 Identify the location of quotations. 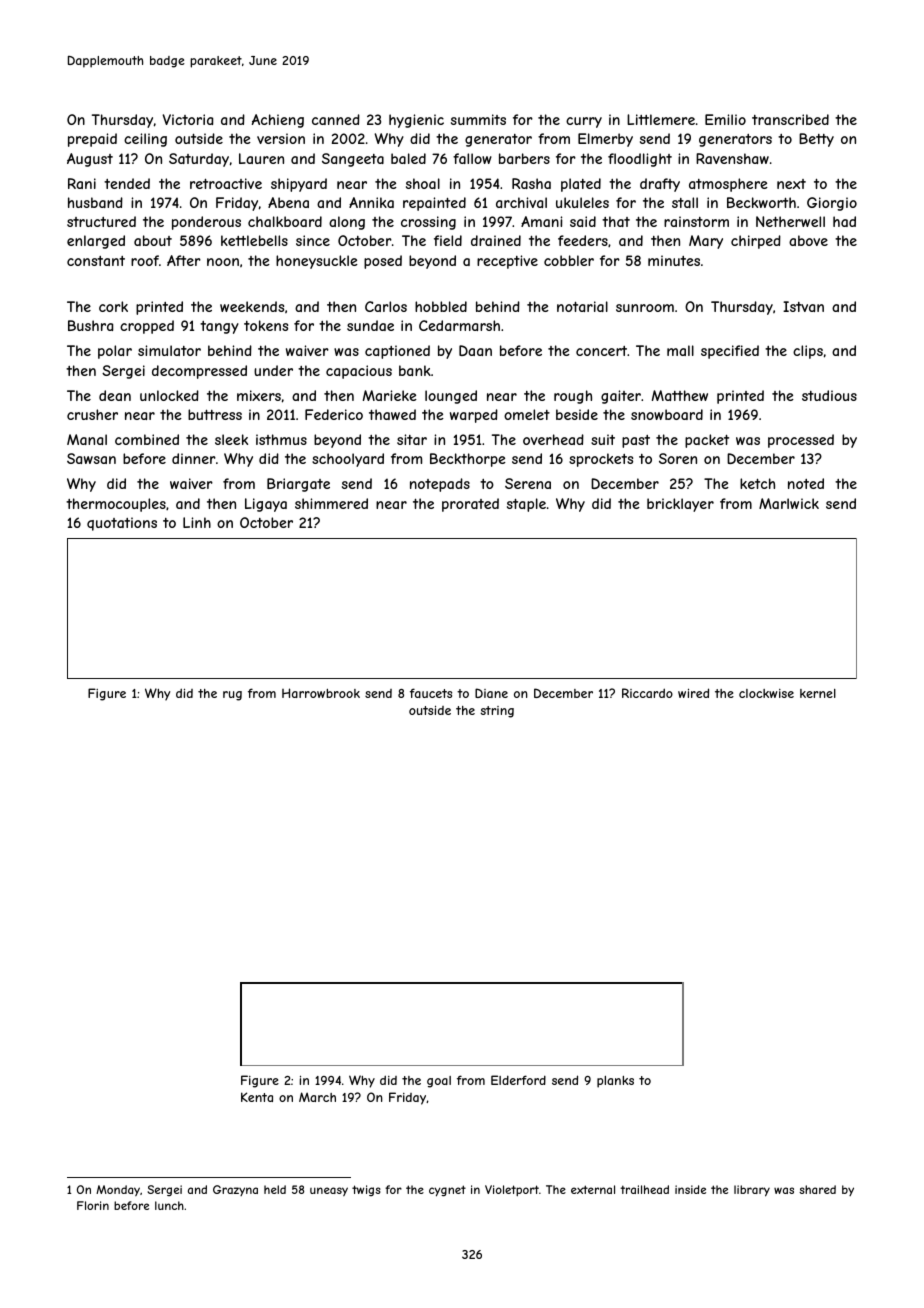
(122, 524).
